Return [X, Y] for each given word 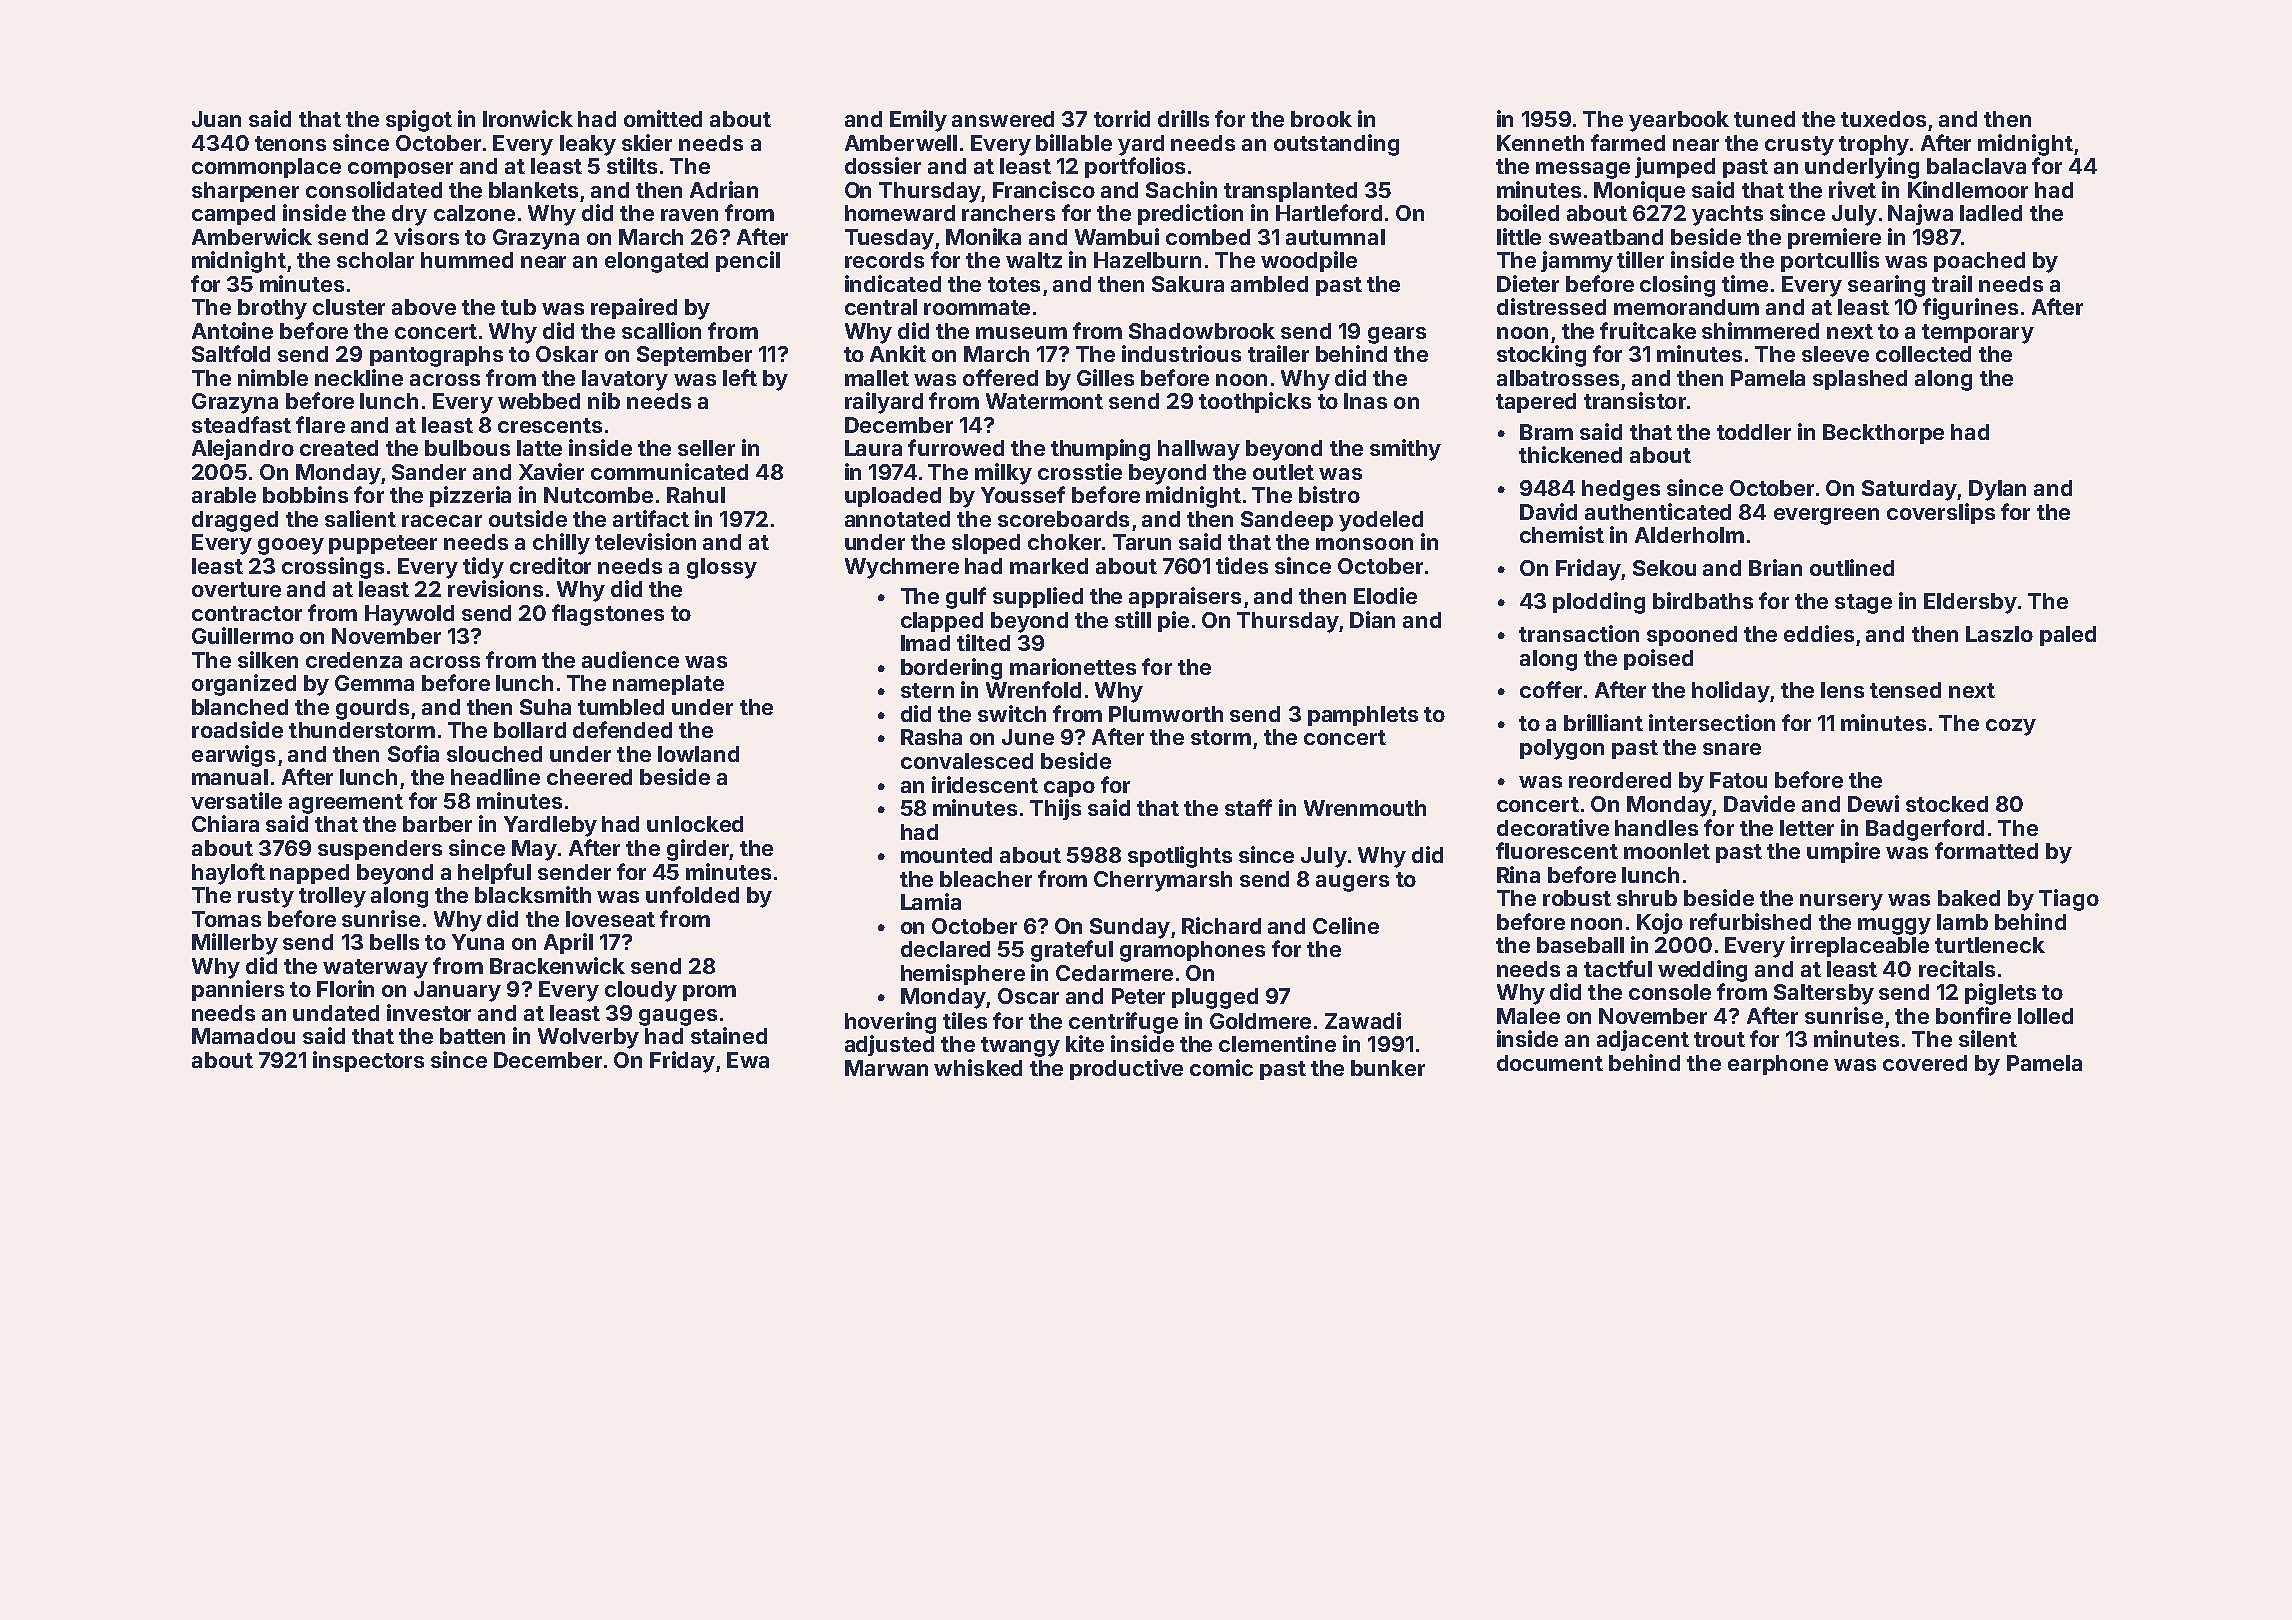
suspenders [380, 850]
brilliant [1603, 722]
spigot [419, 121]
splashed [1860, 380]
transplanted [1290, 192]
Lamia [931, 901]
